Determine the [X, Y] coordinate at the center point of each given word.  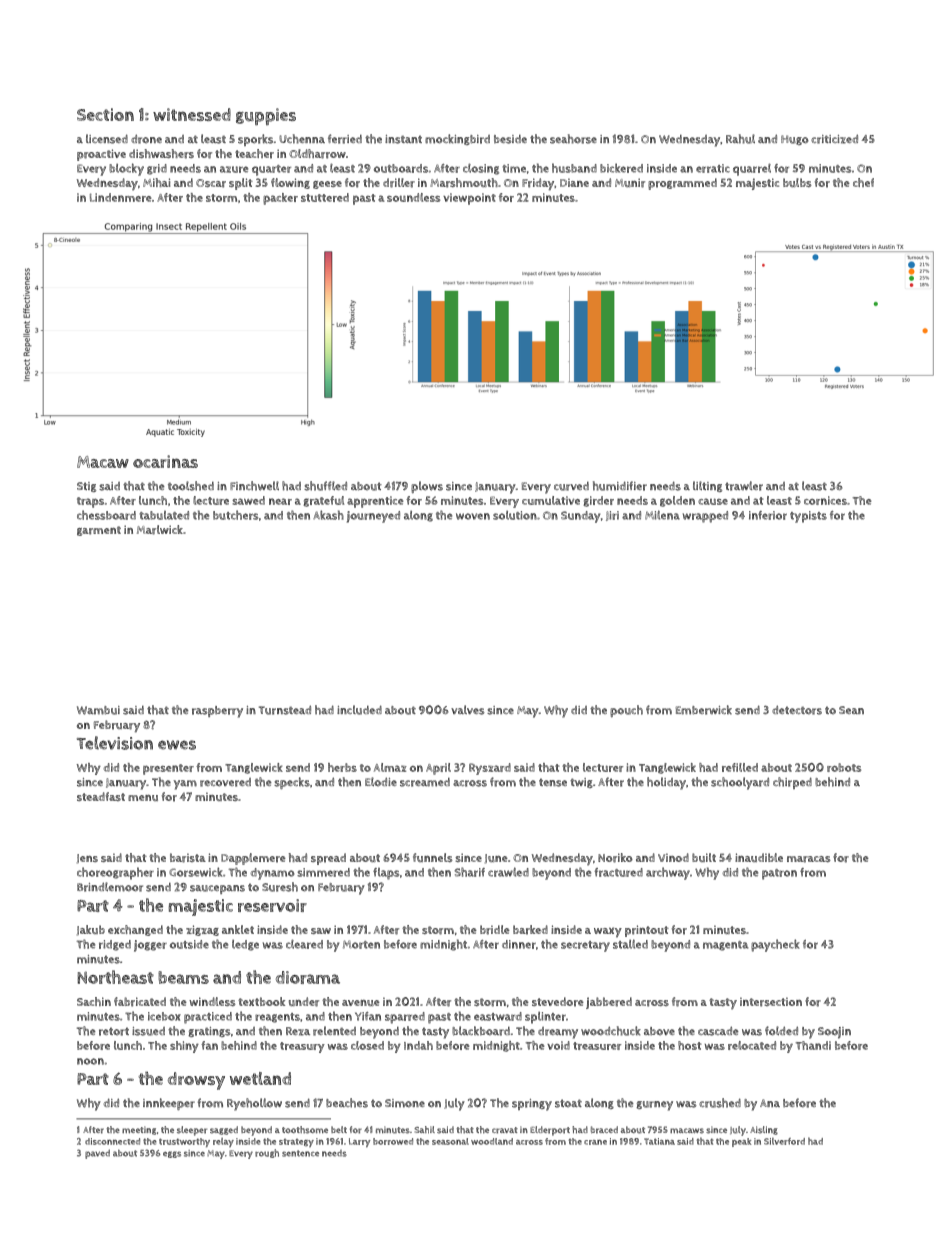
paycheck [775, 945]
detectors [797, 710]
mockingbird [457, 139]
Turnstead [285, 710]
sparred [405, 1018]
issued [148, 1031]
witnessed [192, 114]
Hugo [795, 140]
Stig [86, 487]
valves [468, 710]
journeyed [373, 517]
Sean [851, 710]
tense [553, 782]
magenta [725, 946]
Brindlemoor [110, 887]
